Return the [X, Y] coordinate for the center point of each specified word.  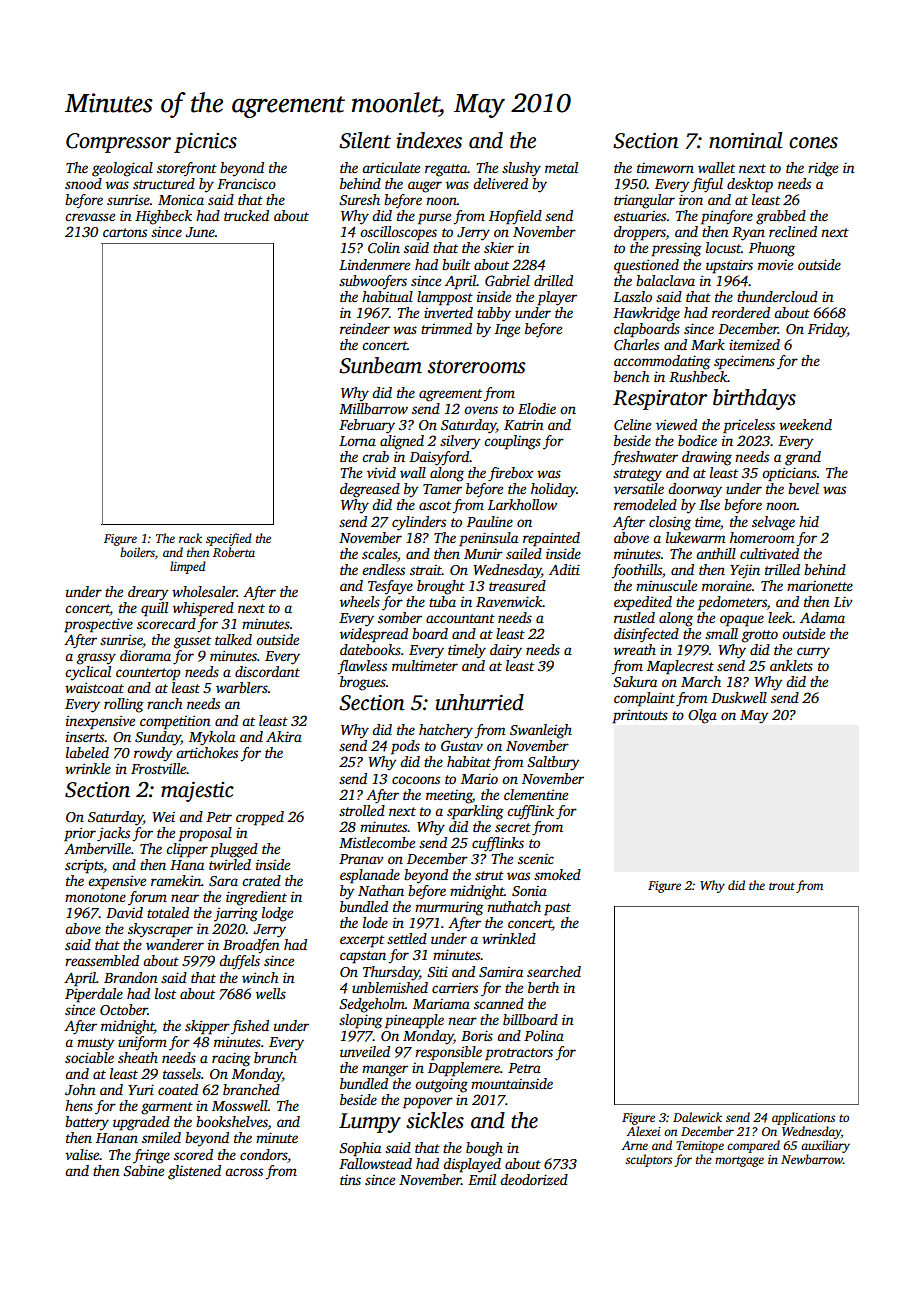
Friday [827, 330]
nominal [746, 140]
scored [193, 1154]
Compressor [118, 143]
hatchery [446, 731]
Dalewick [697, 1117]
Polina [544, 1035]
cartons [125, 232]
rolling [124, 705]
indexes [429, 140]
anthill [716, 553]
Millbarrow [373, 408]
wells [271, 993]
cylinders [419, 523]
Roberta [234, 552]
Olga [702, 716]
